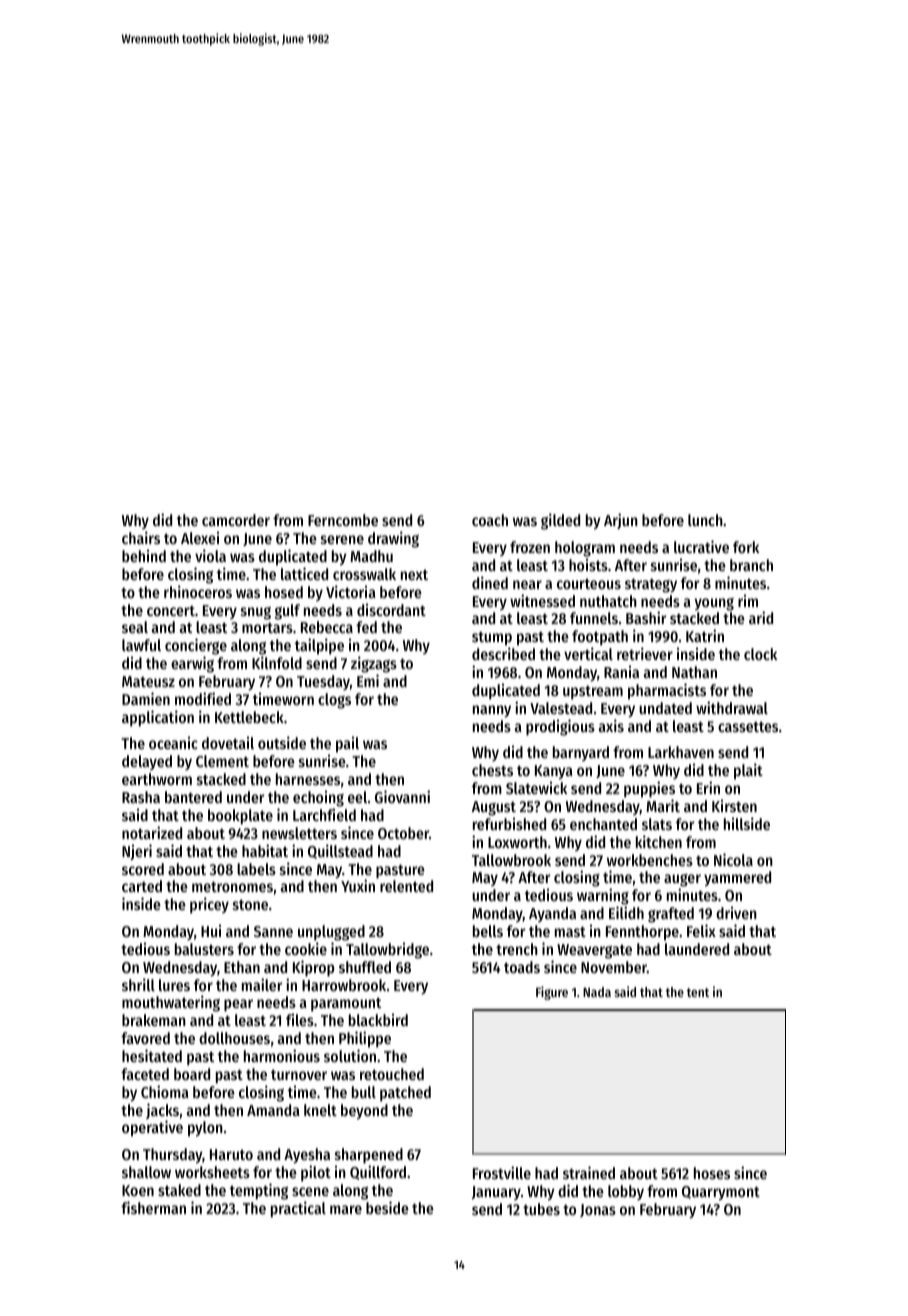 This screenshot has width=908, height=1316. Describe the element at coordinates (307, 1156) in the screenshot. I see `Ayesha` at that location.
